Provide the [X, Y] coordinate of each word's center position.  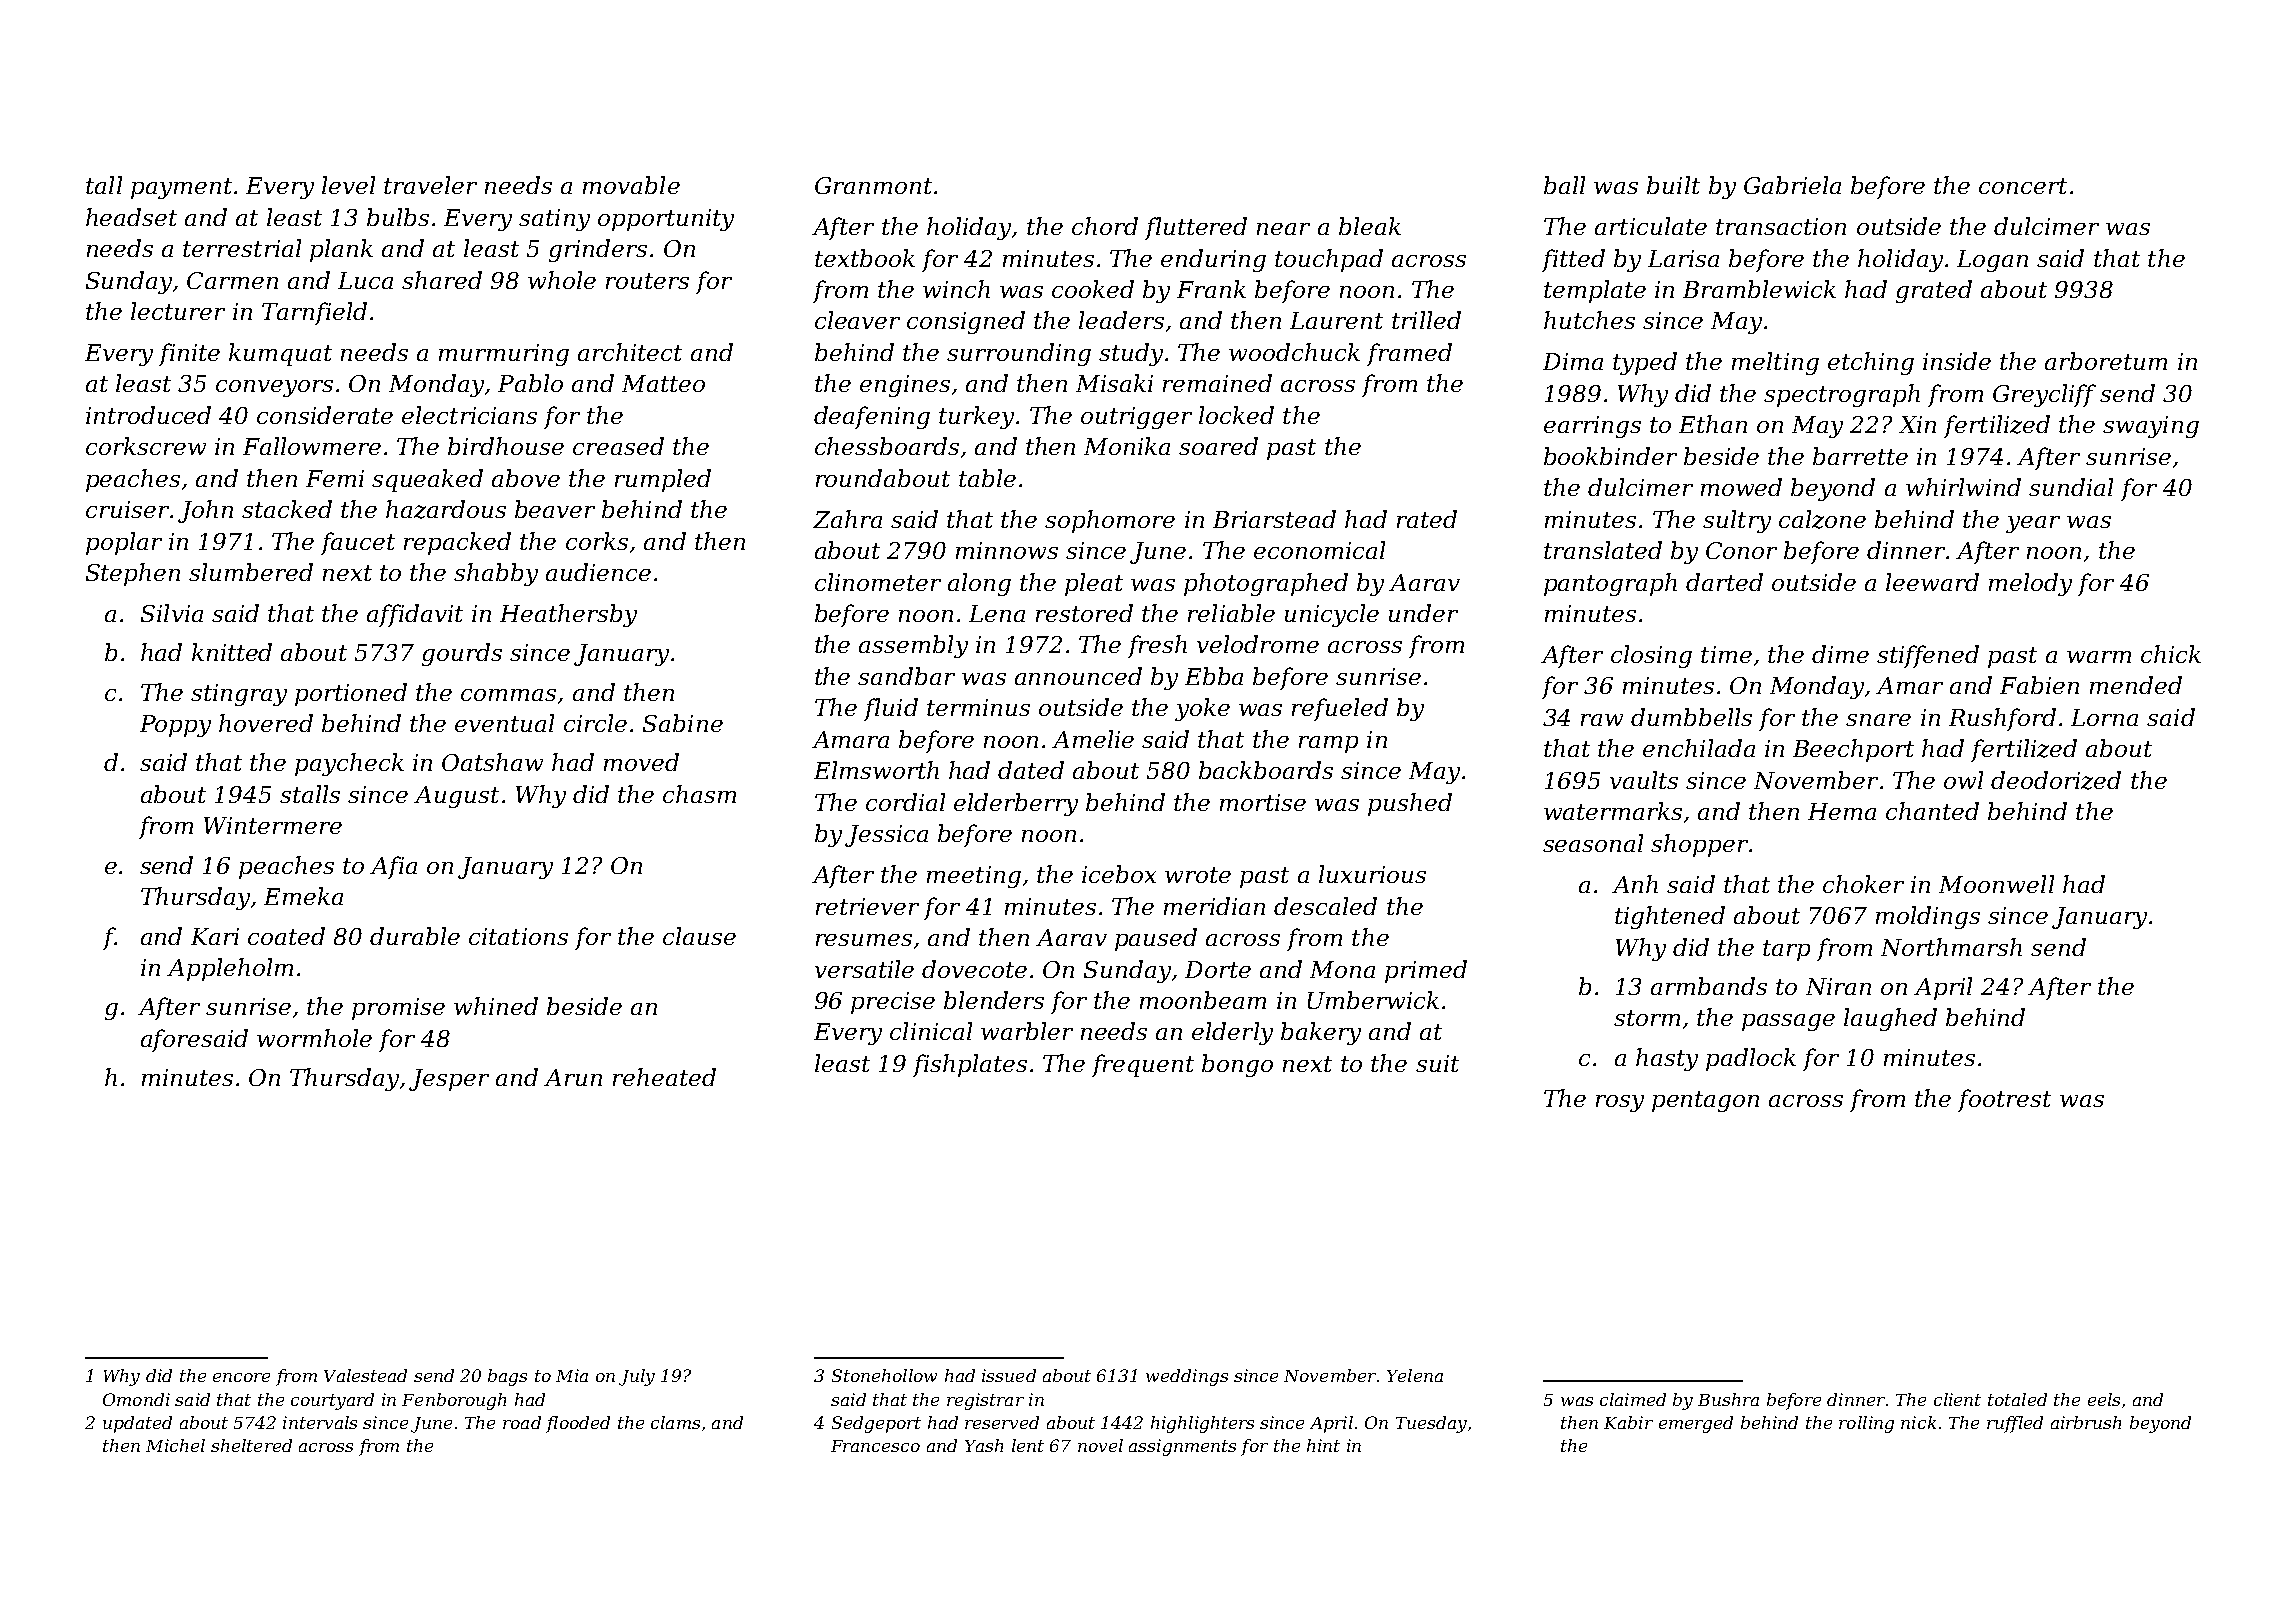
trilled [1426, 320]
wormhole [314, 1038]
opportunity [666, 220]
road [522, 1422]
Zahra [847, 519]
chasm [699, 794]
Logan [1992, 261]
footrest [2004, 1100]
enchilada [1699, 748]
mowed [1741, 487]
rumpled [663, 480]
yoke [1202, 709]
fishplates [970, 1065]
